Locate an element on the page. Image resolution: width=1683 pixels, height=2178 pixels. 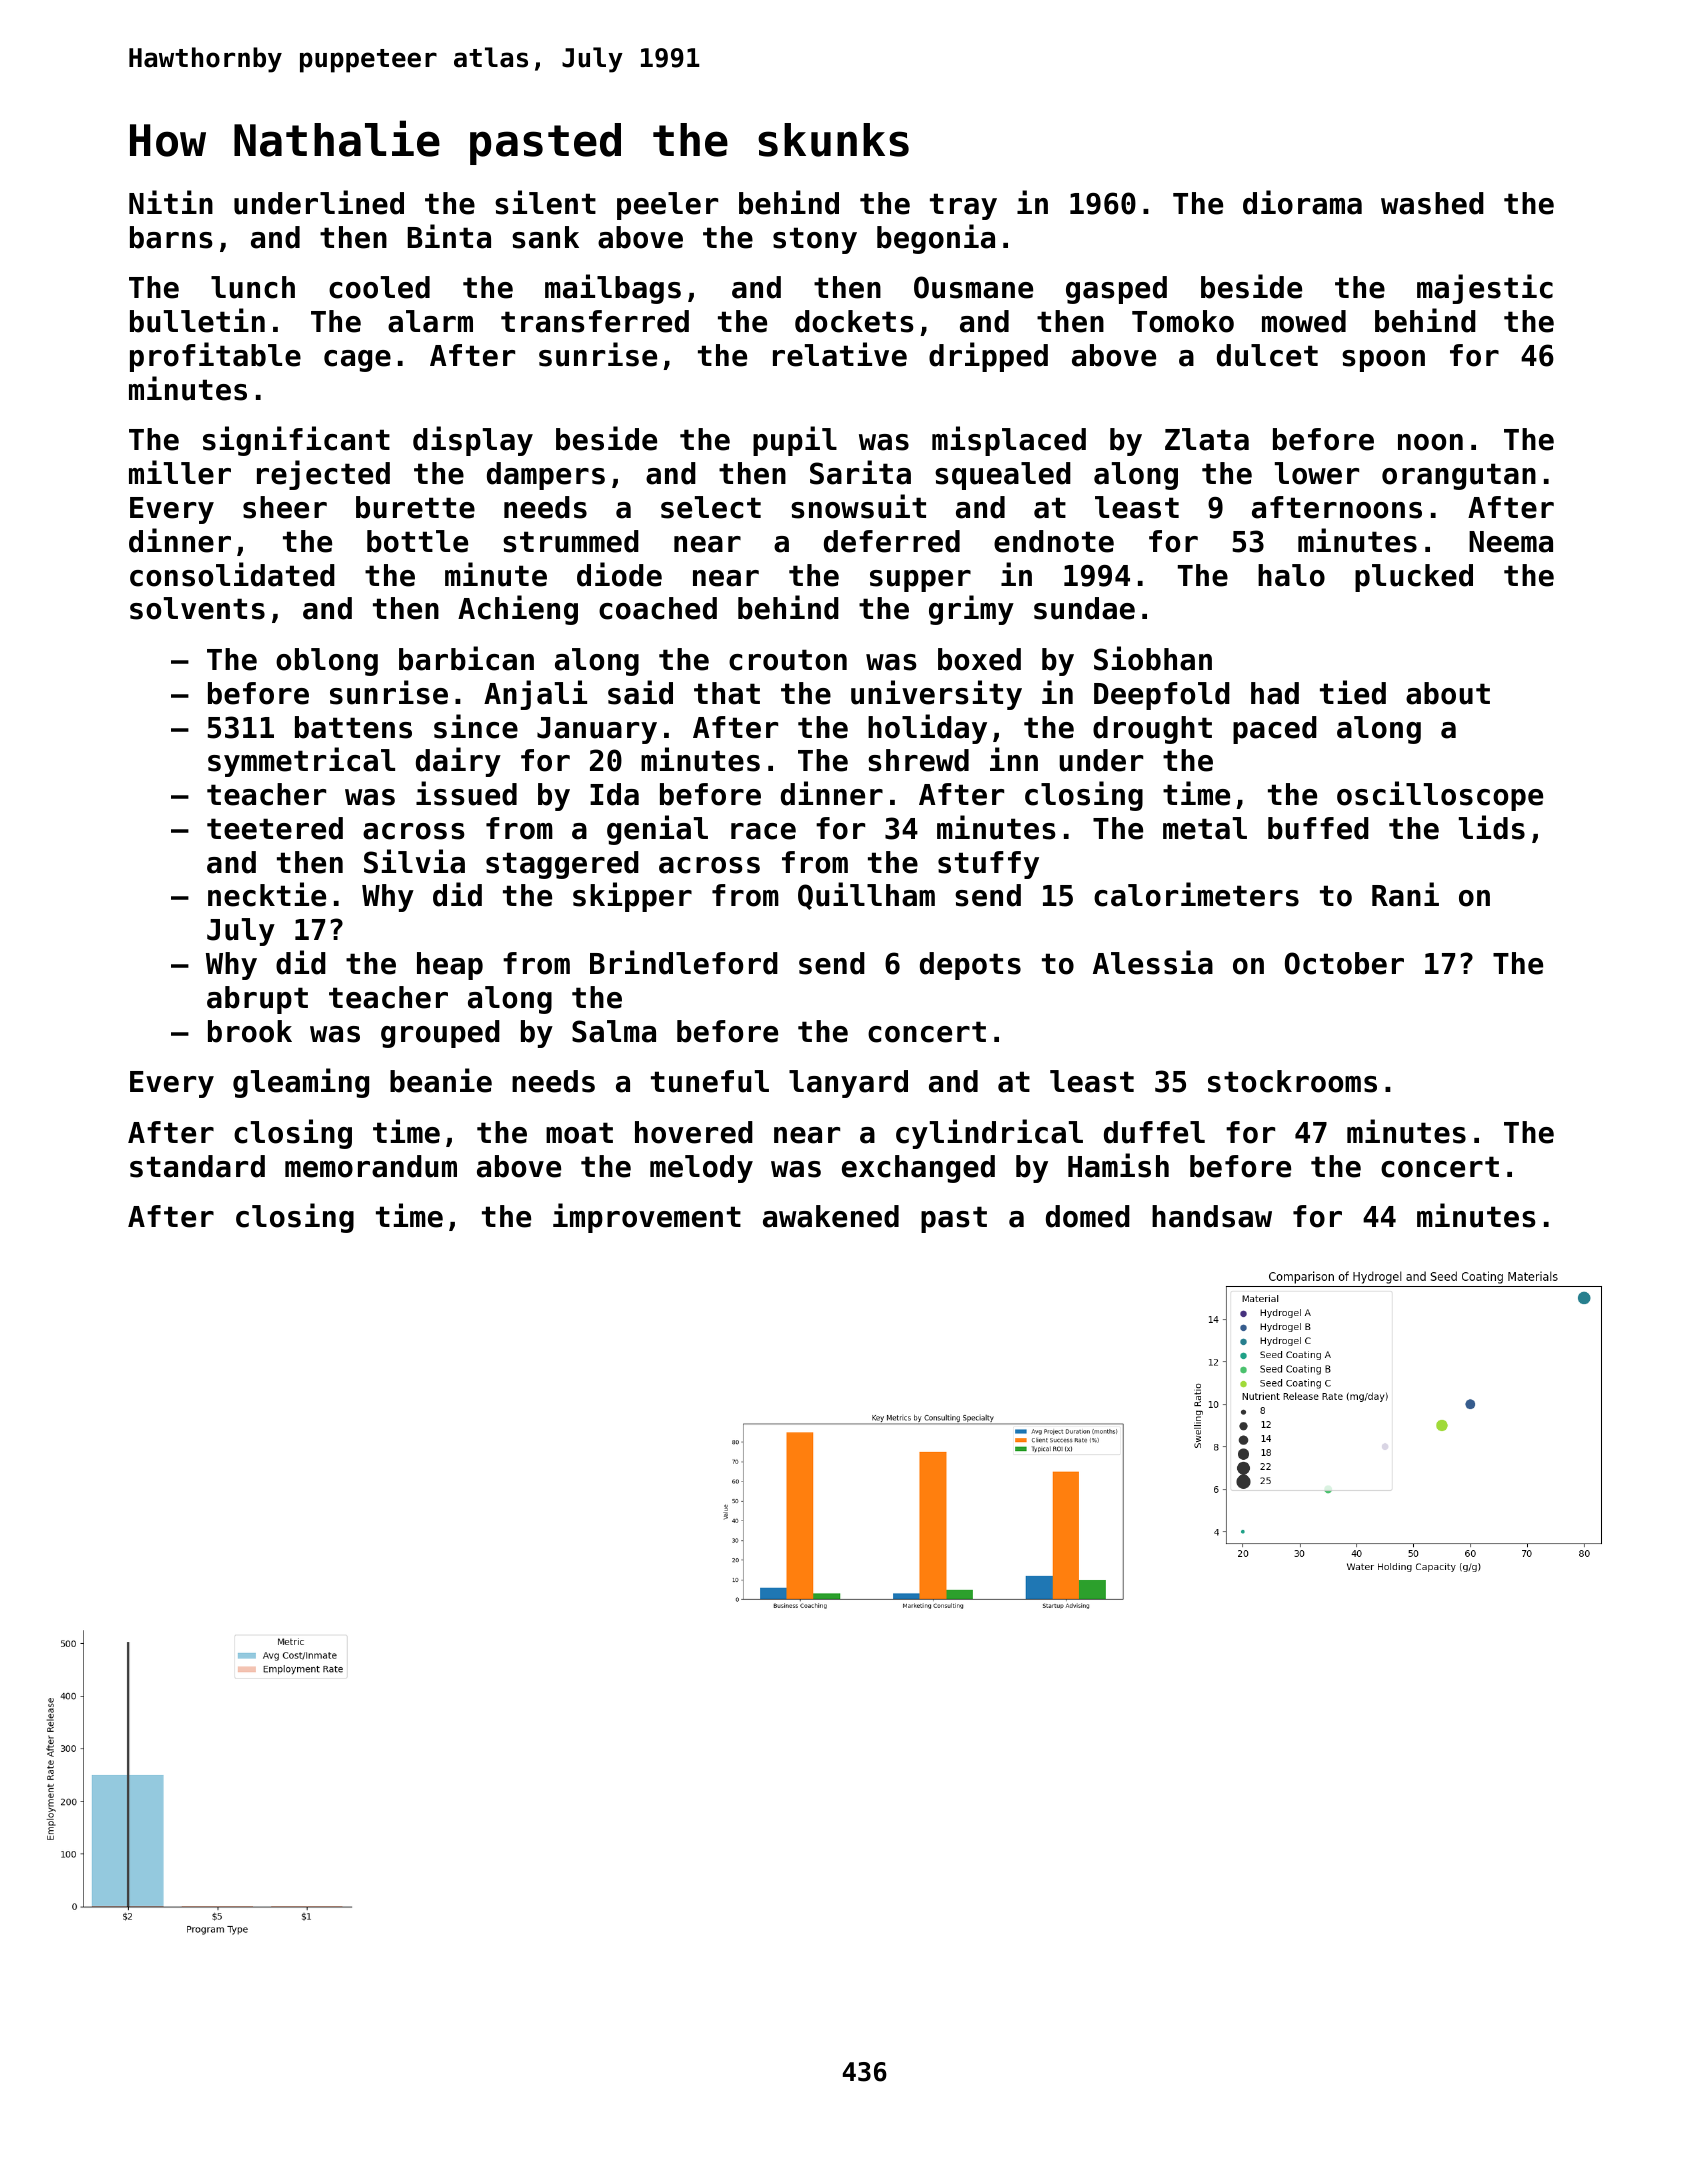
silent is located at coordinates (545, 202).
